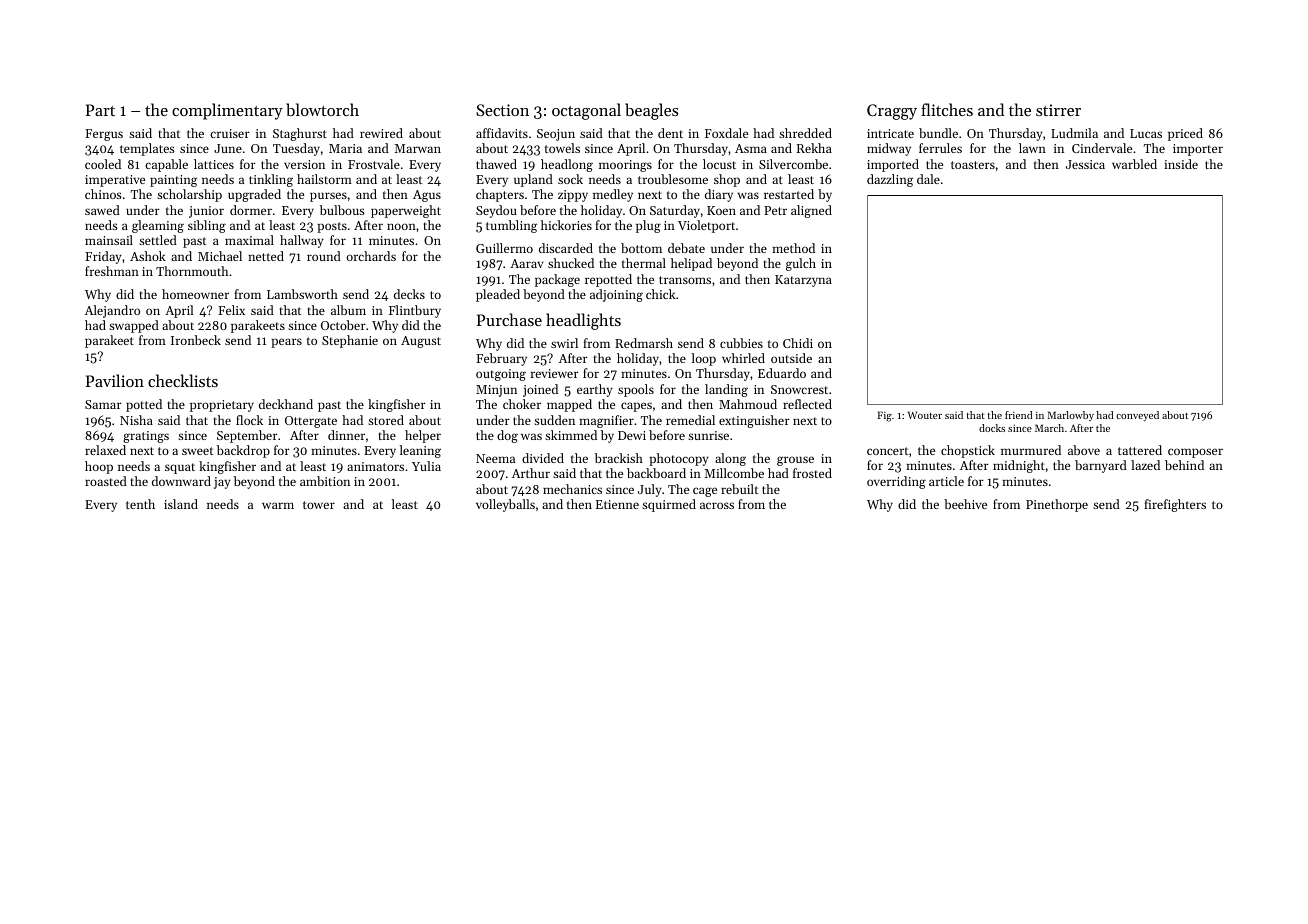 The image size is (1308, 924). I want to click on netted, so click(266, 256).
